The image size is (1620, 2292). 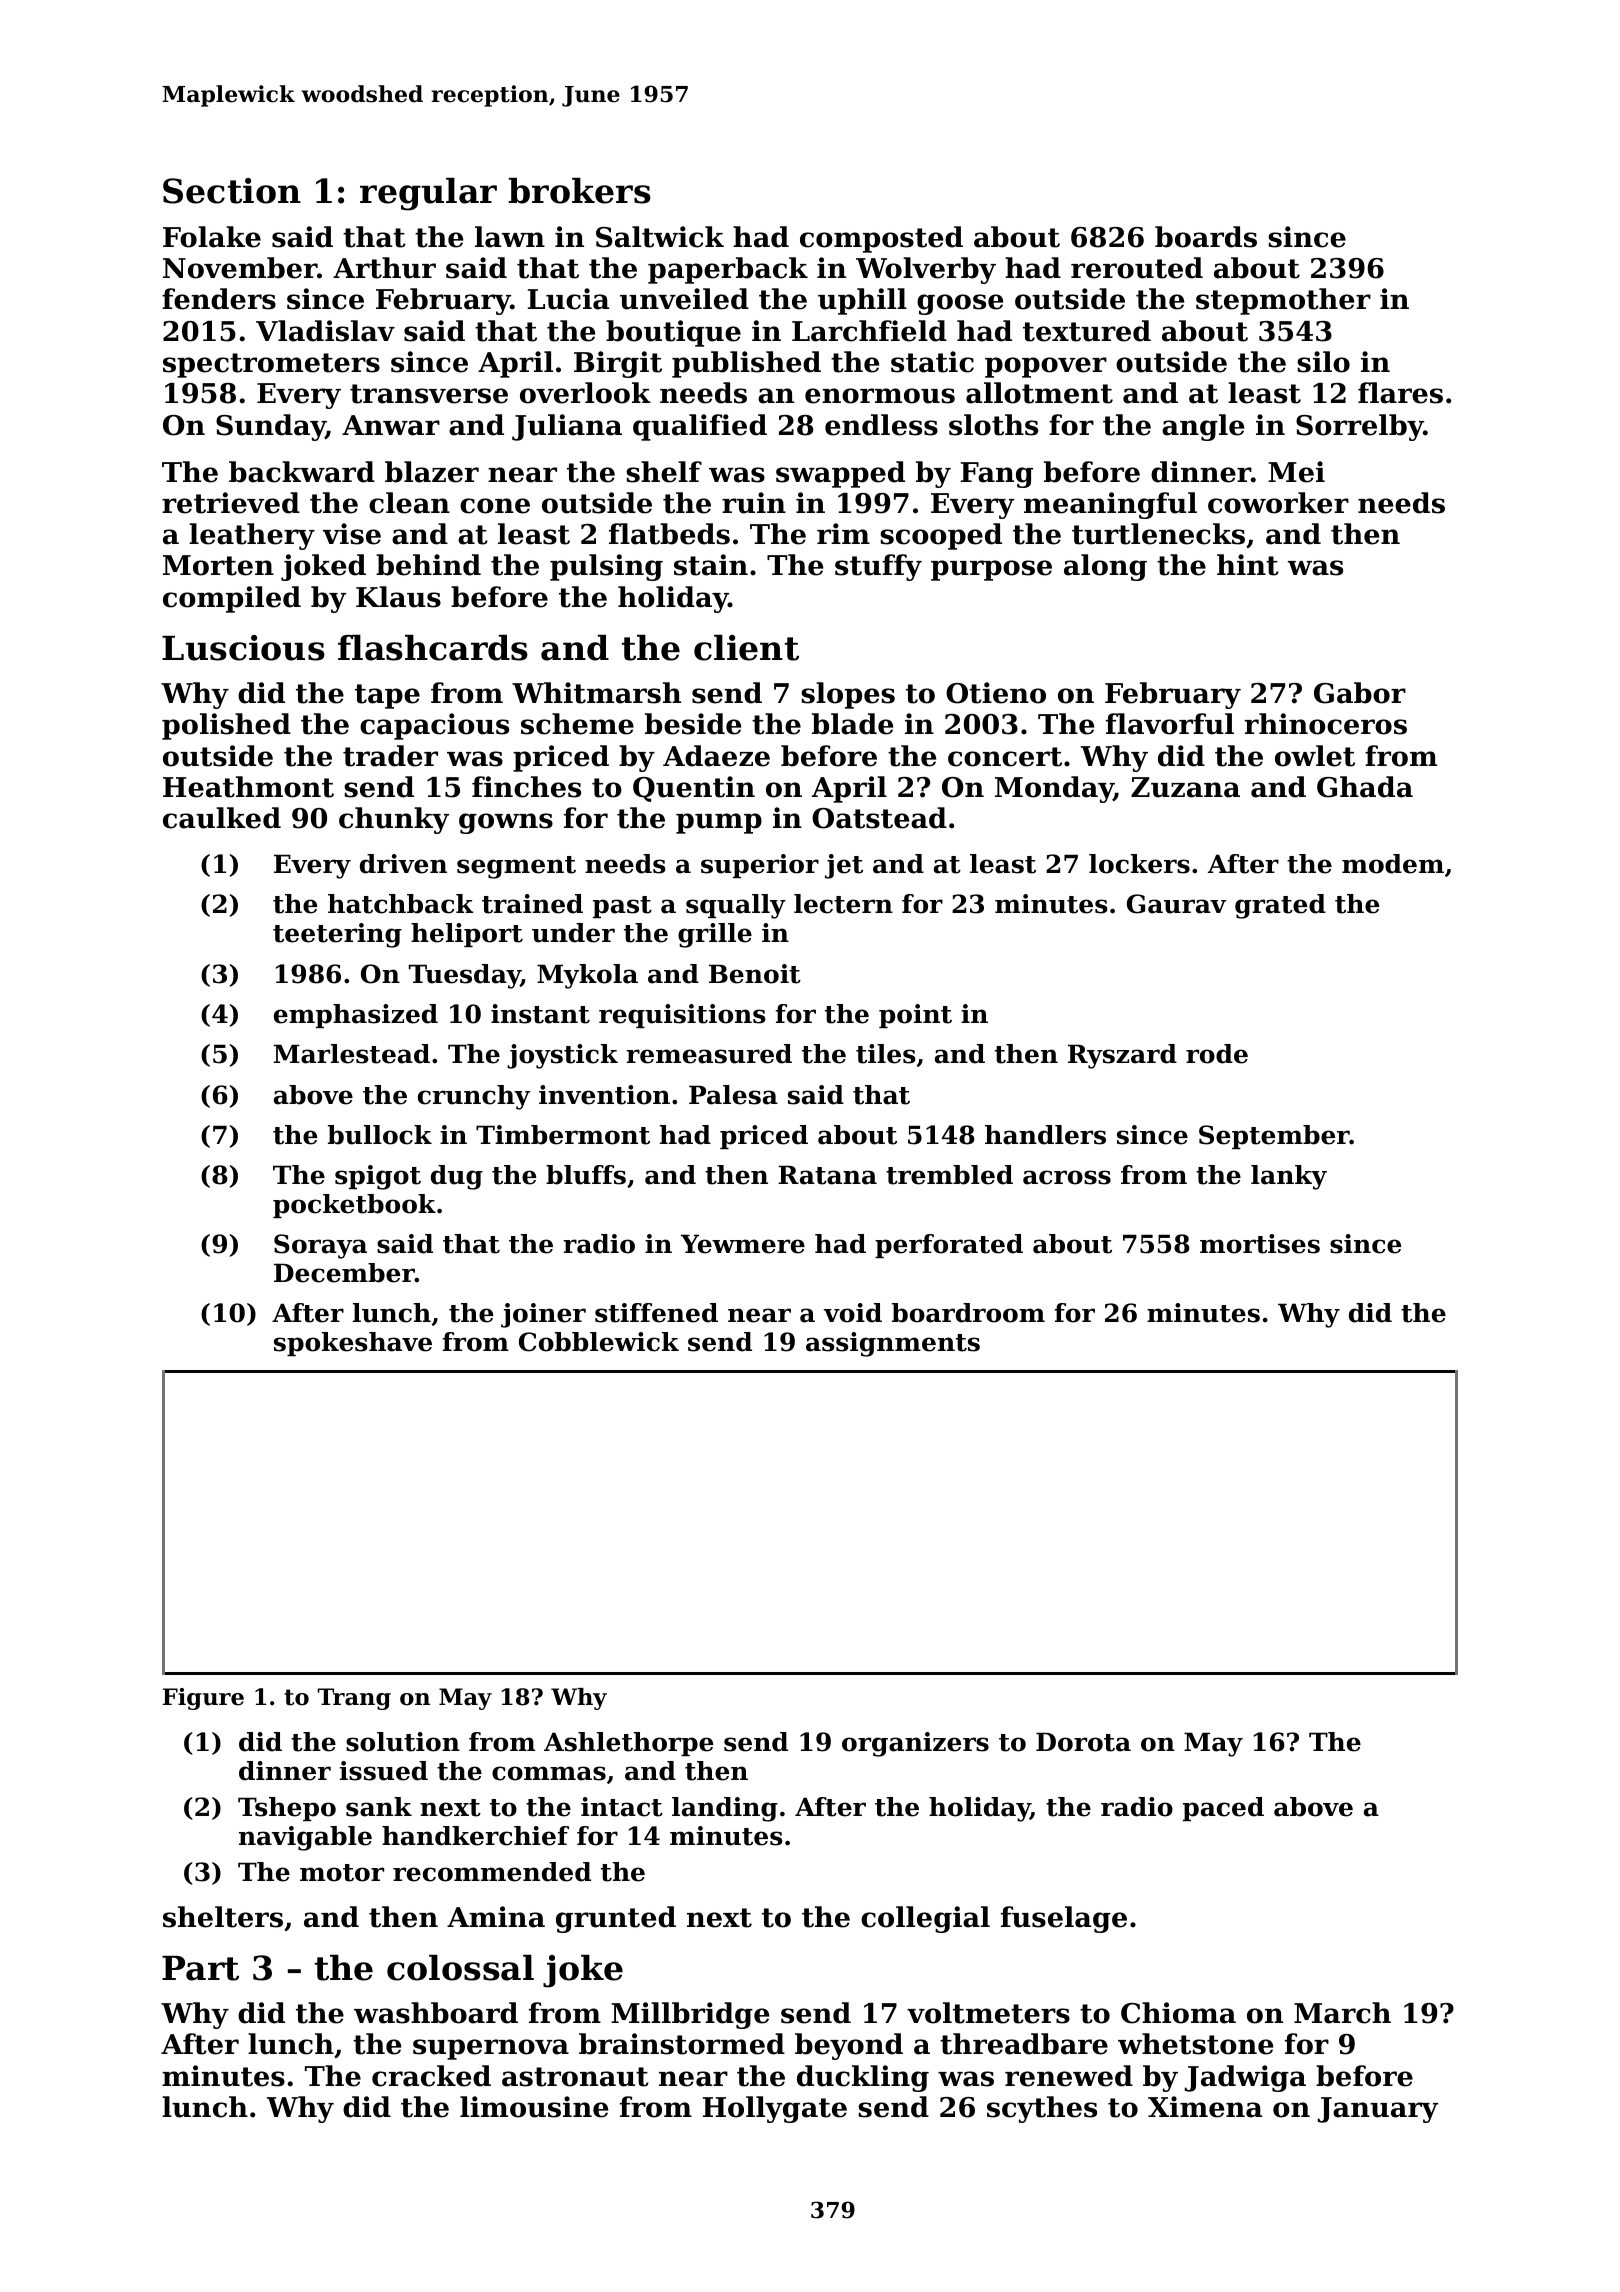 What do you see at coordinates (886, 1054) in the screenshot?
I see `tiles` at bounding box center [886, 1054].
